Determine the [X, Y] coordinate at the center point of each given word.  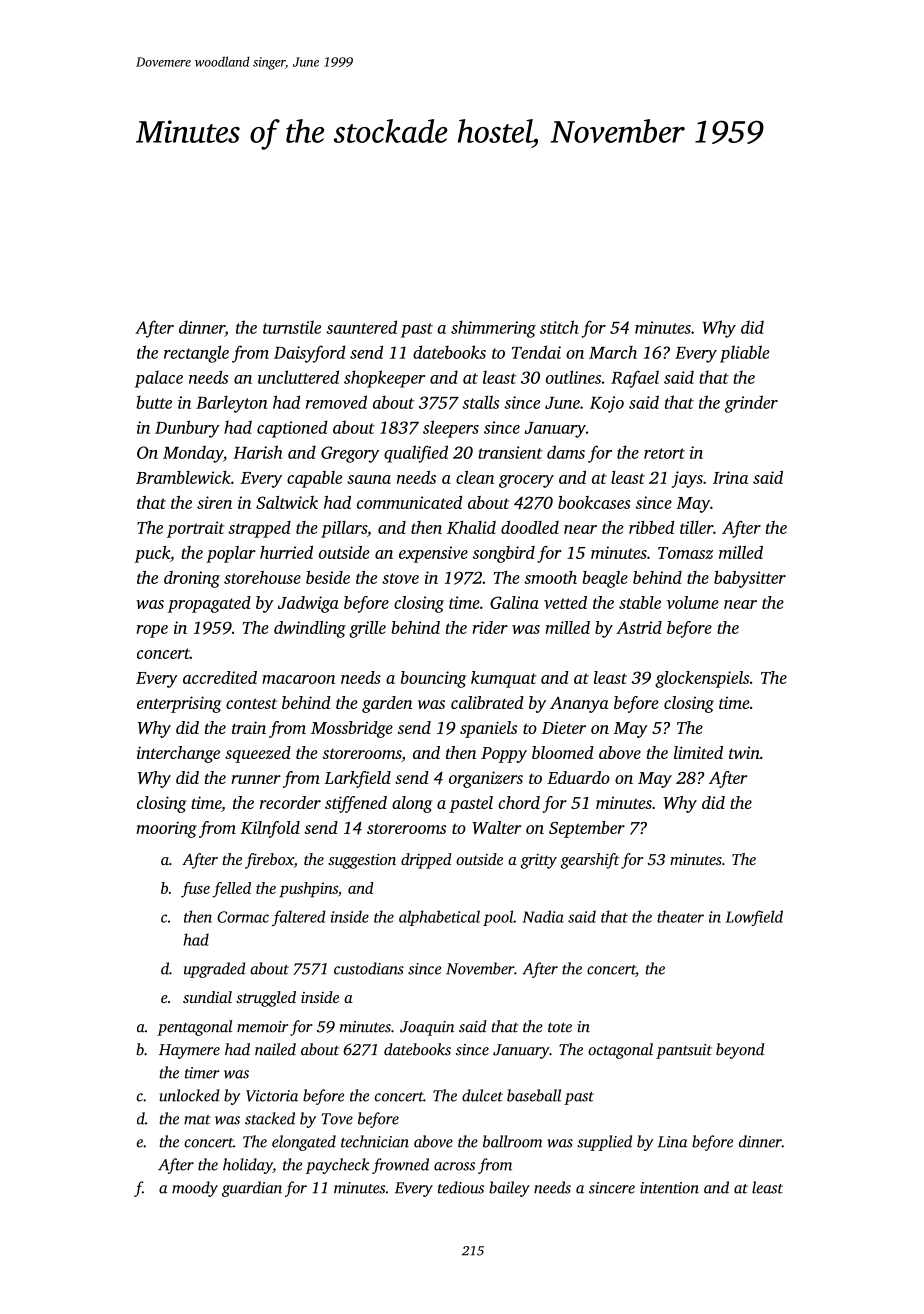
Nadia [543, 916]
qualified [416, 454]
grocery [526, 481]
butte [154, 402]
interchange [178, 754]
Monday [193, 454]
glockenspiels [702, 679]
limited [698, 752]
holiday [248, 1166]
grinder [751, 404]
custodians [369, 968]
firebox [269, 861]
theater [680, 916]
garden [387, 704]
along [412, 804]
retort [664, 453]
